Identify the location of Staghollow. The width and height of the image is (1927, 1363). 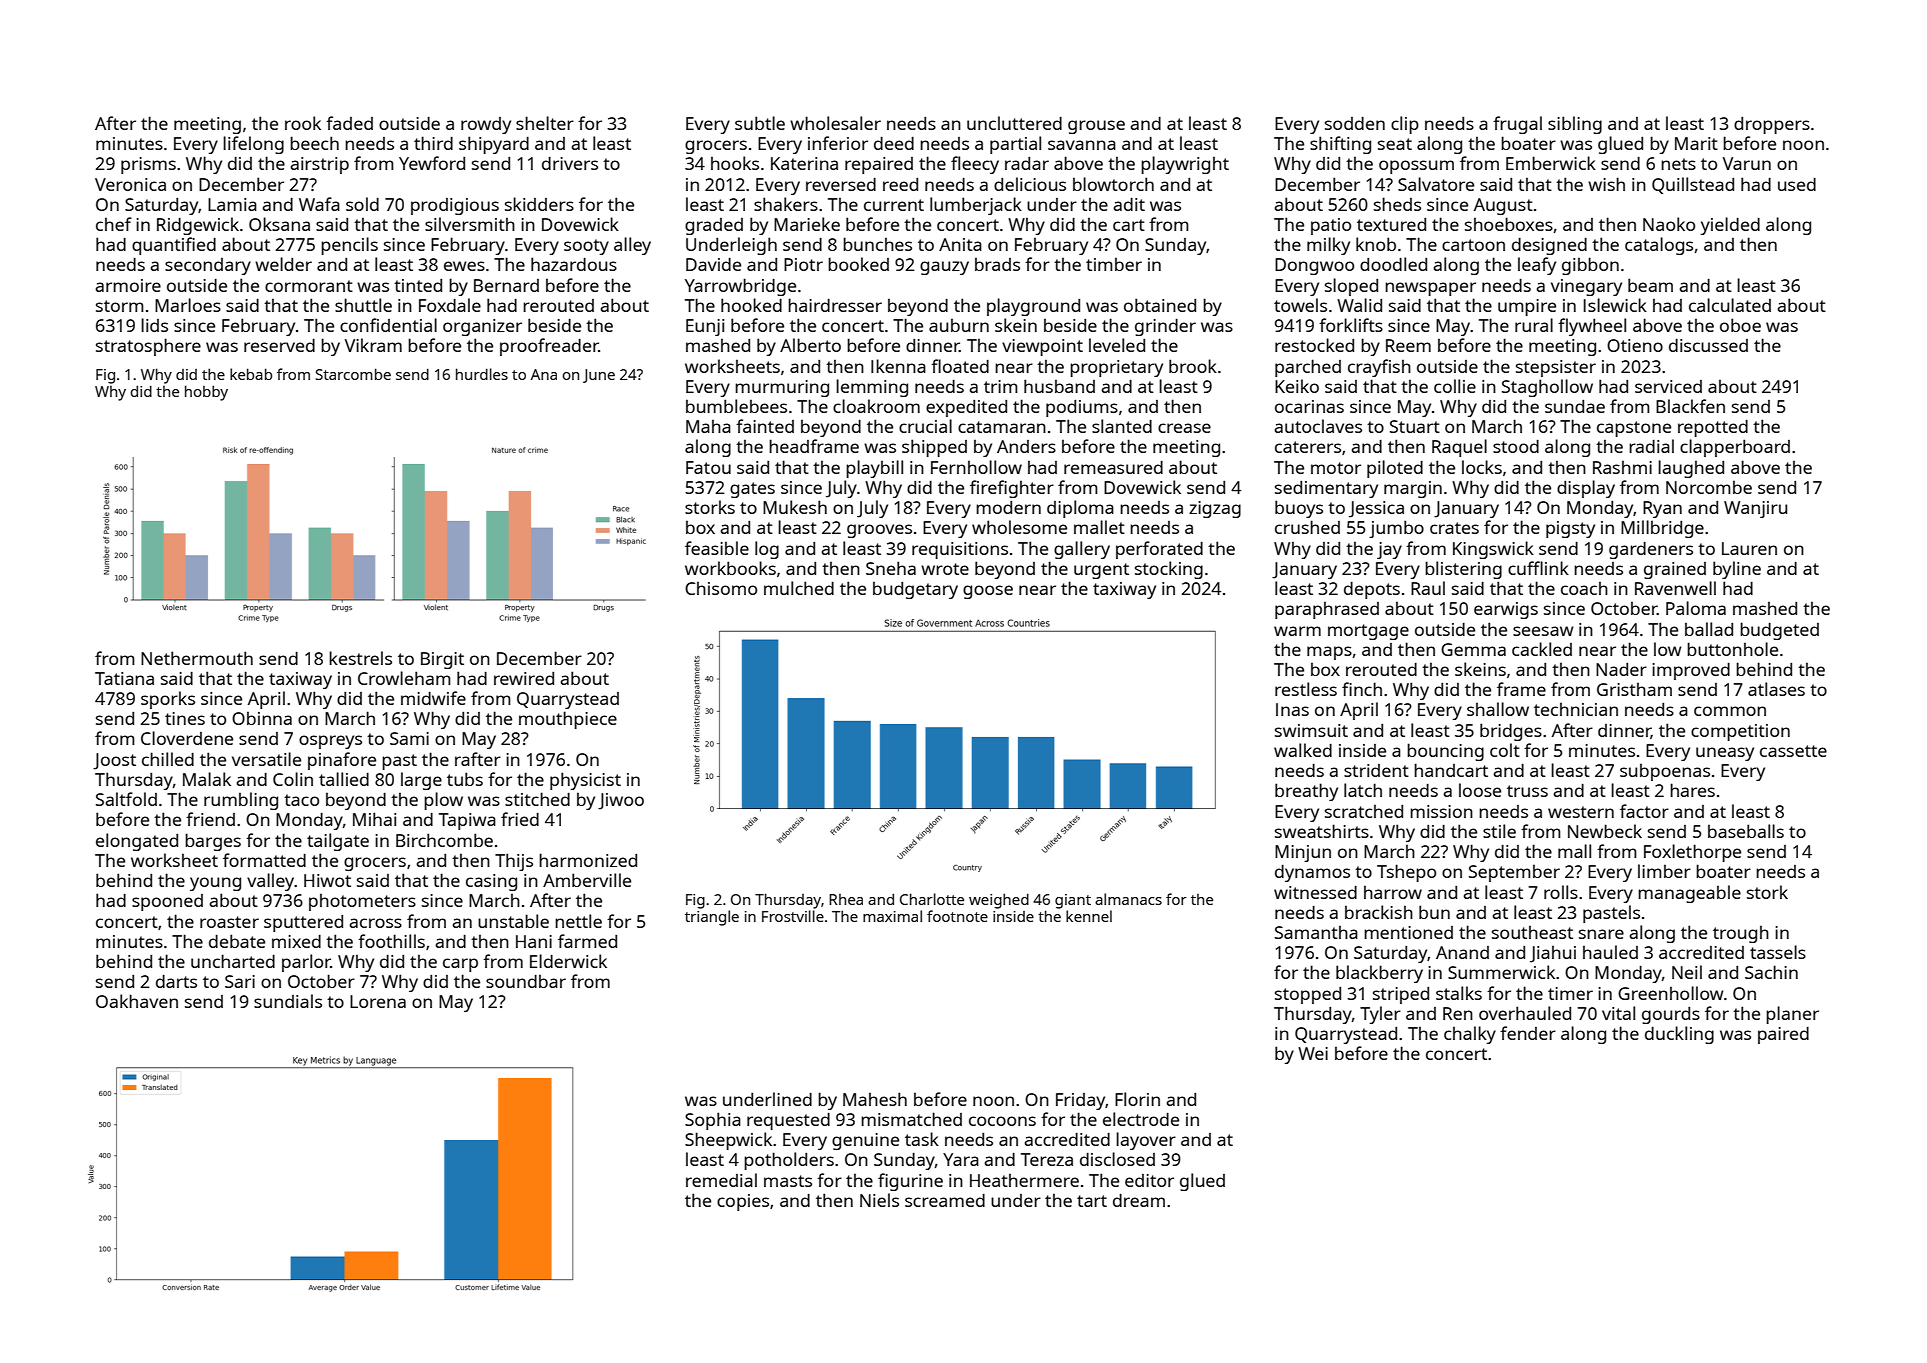
(1547, 388).
